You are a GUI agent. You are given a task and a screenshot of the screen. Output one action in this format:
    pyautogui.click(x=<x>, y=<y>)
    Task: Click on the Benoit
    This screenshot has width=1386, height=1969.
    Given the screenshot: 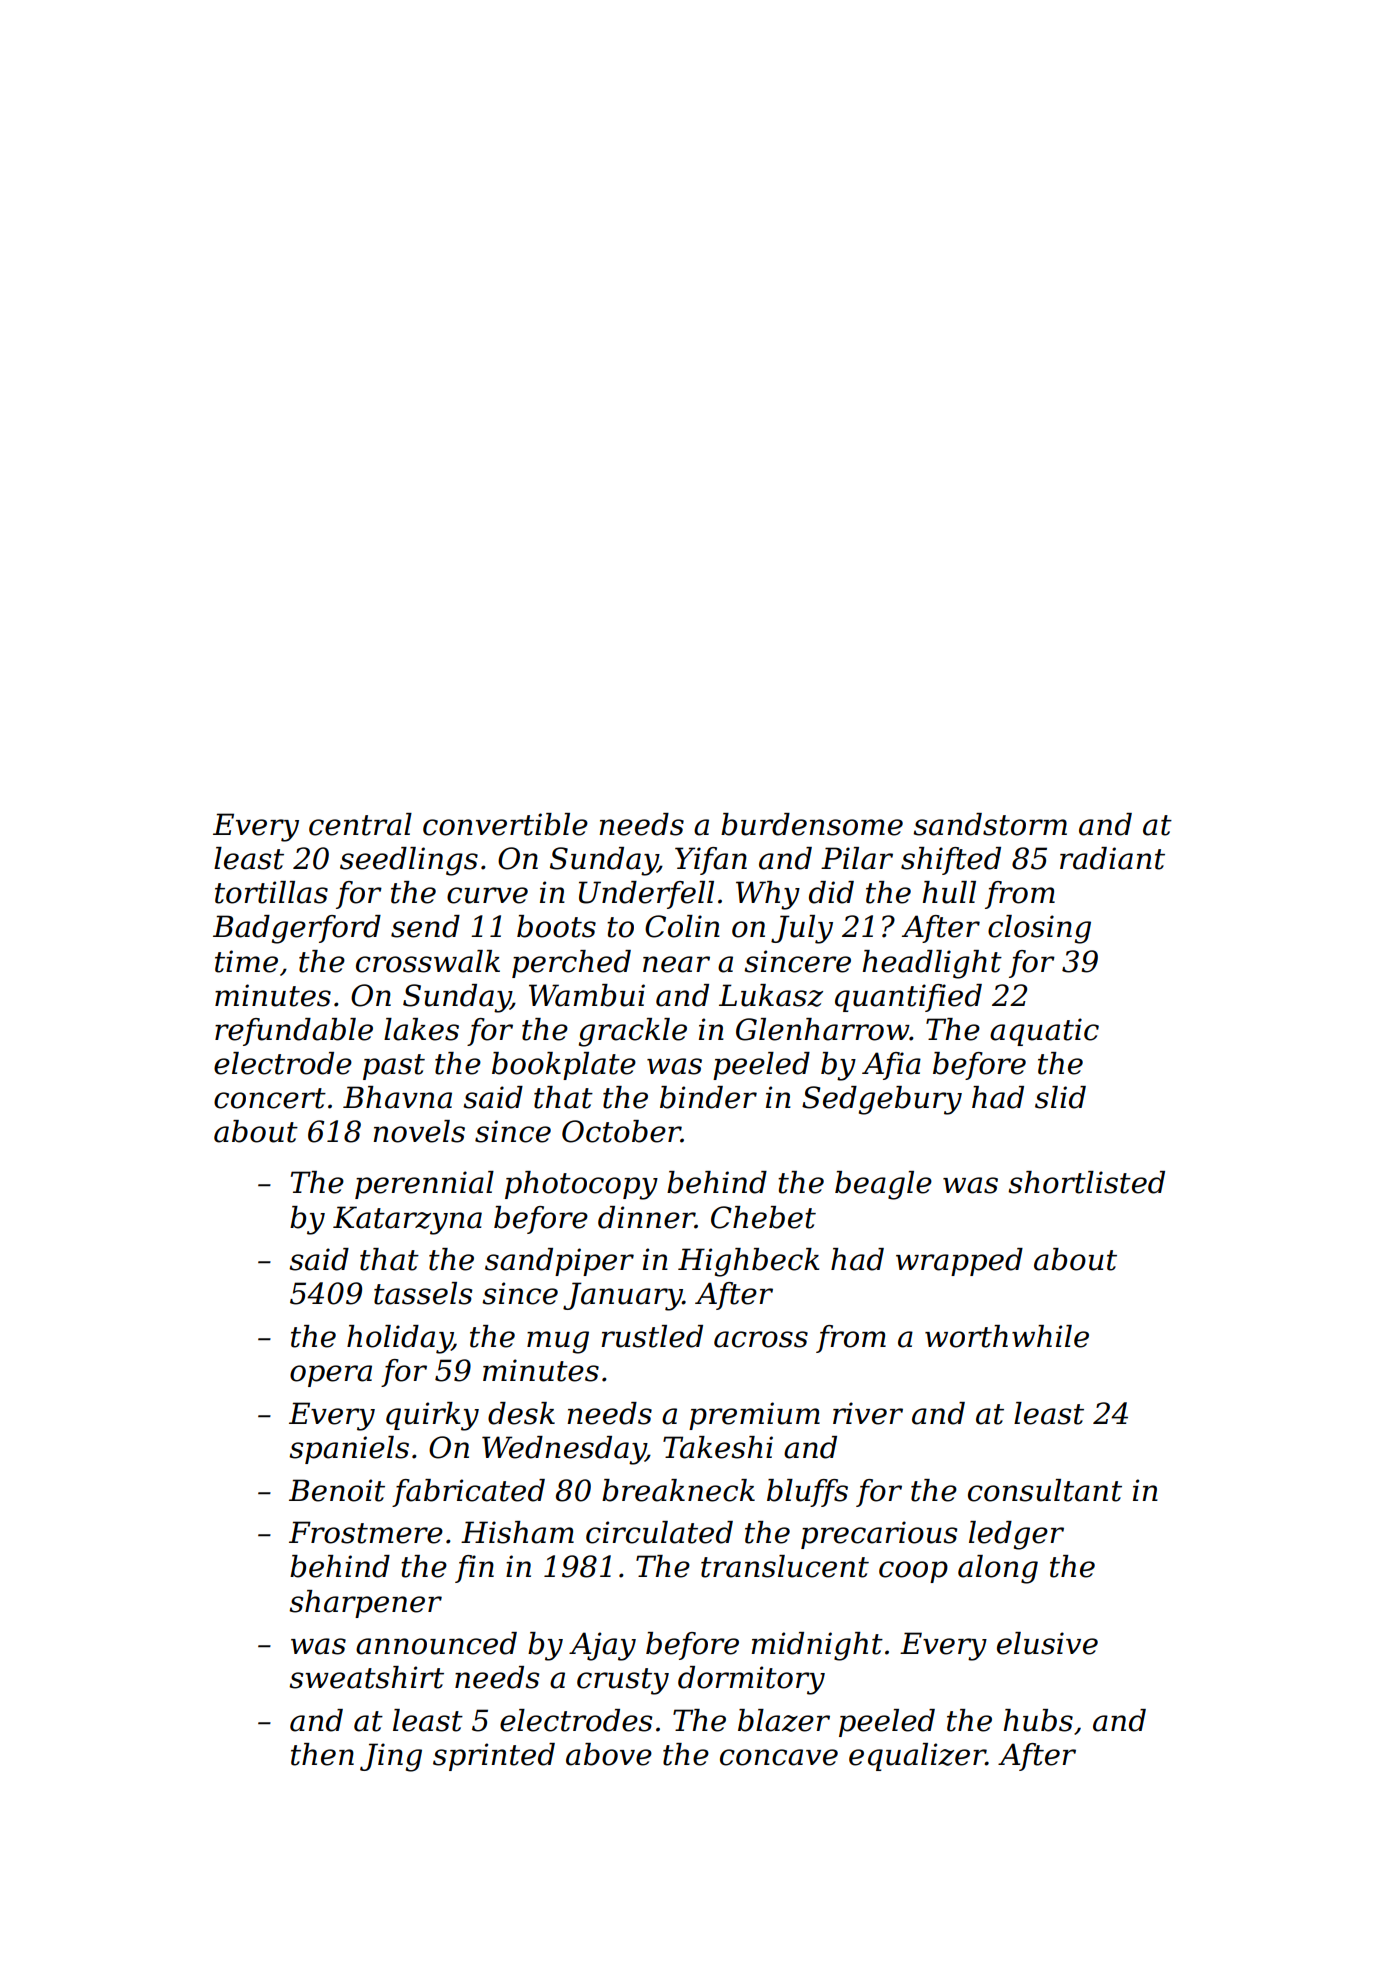 What is the action you would take?
    pyautogui.click(x=337, y=1490)
